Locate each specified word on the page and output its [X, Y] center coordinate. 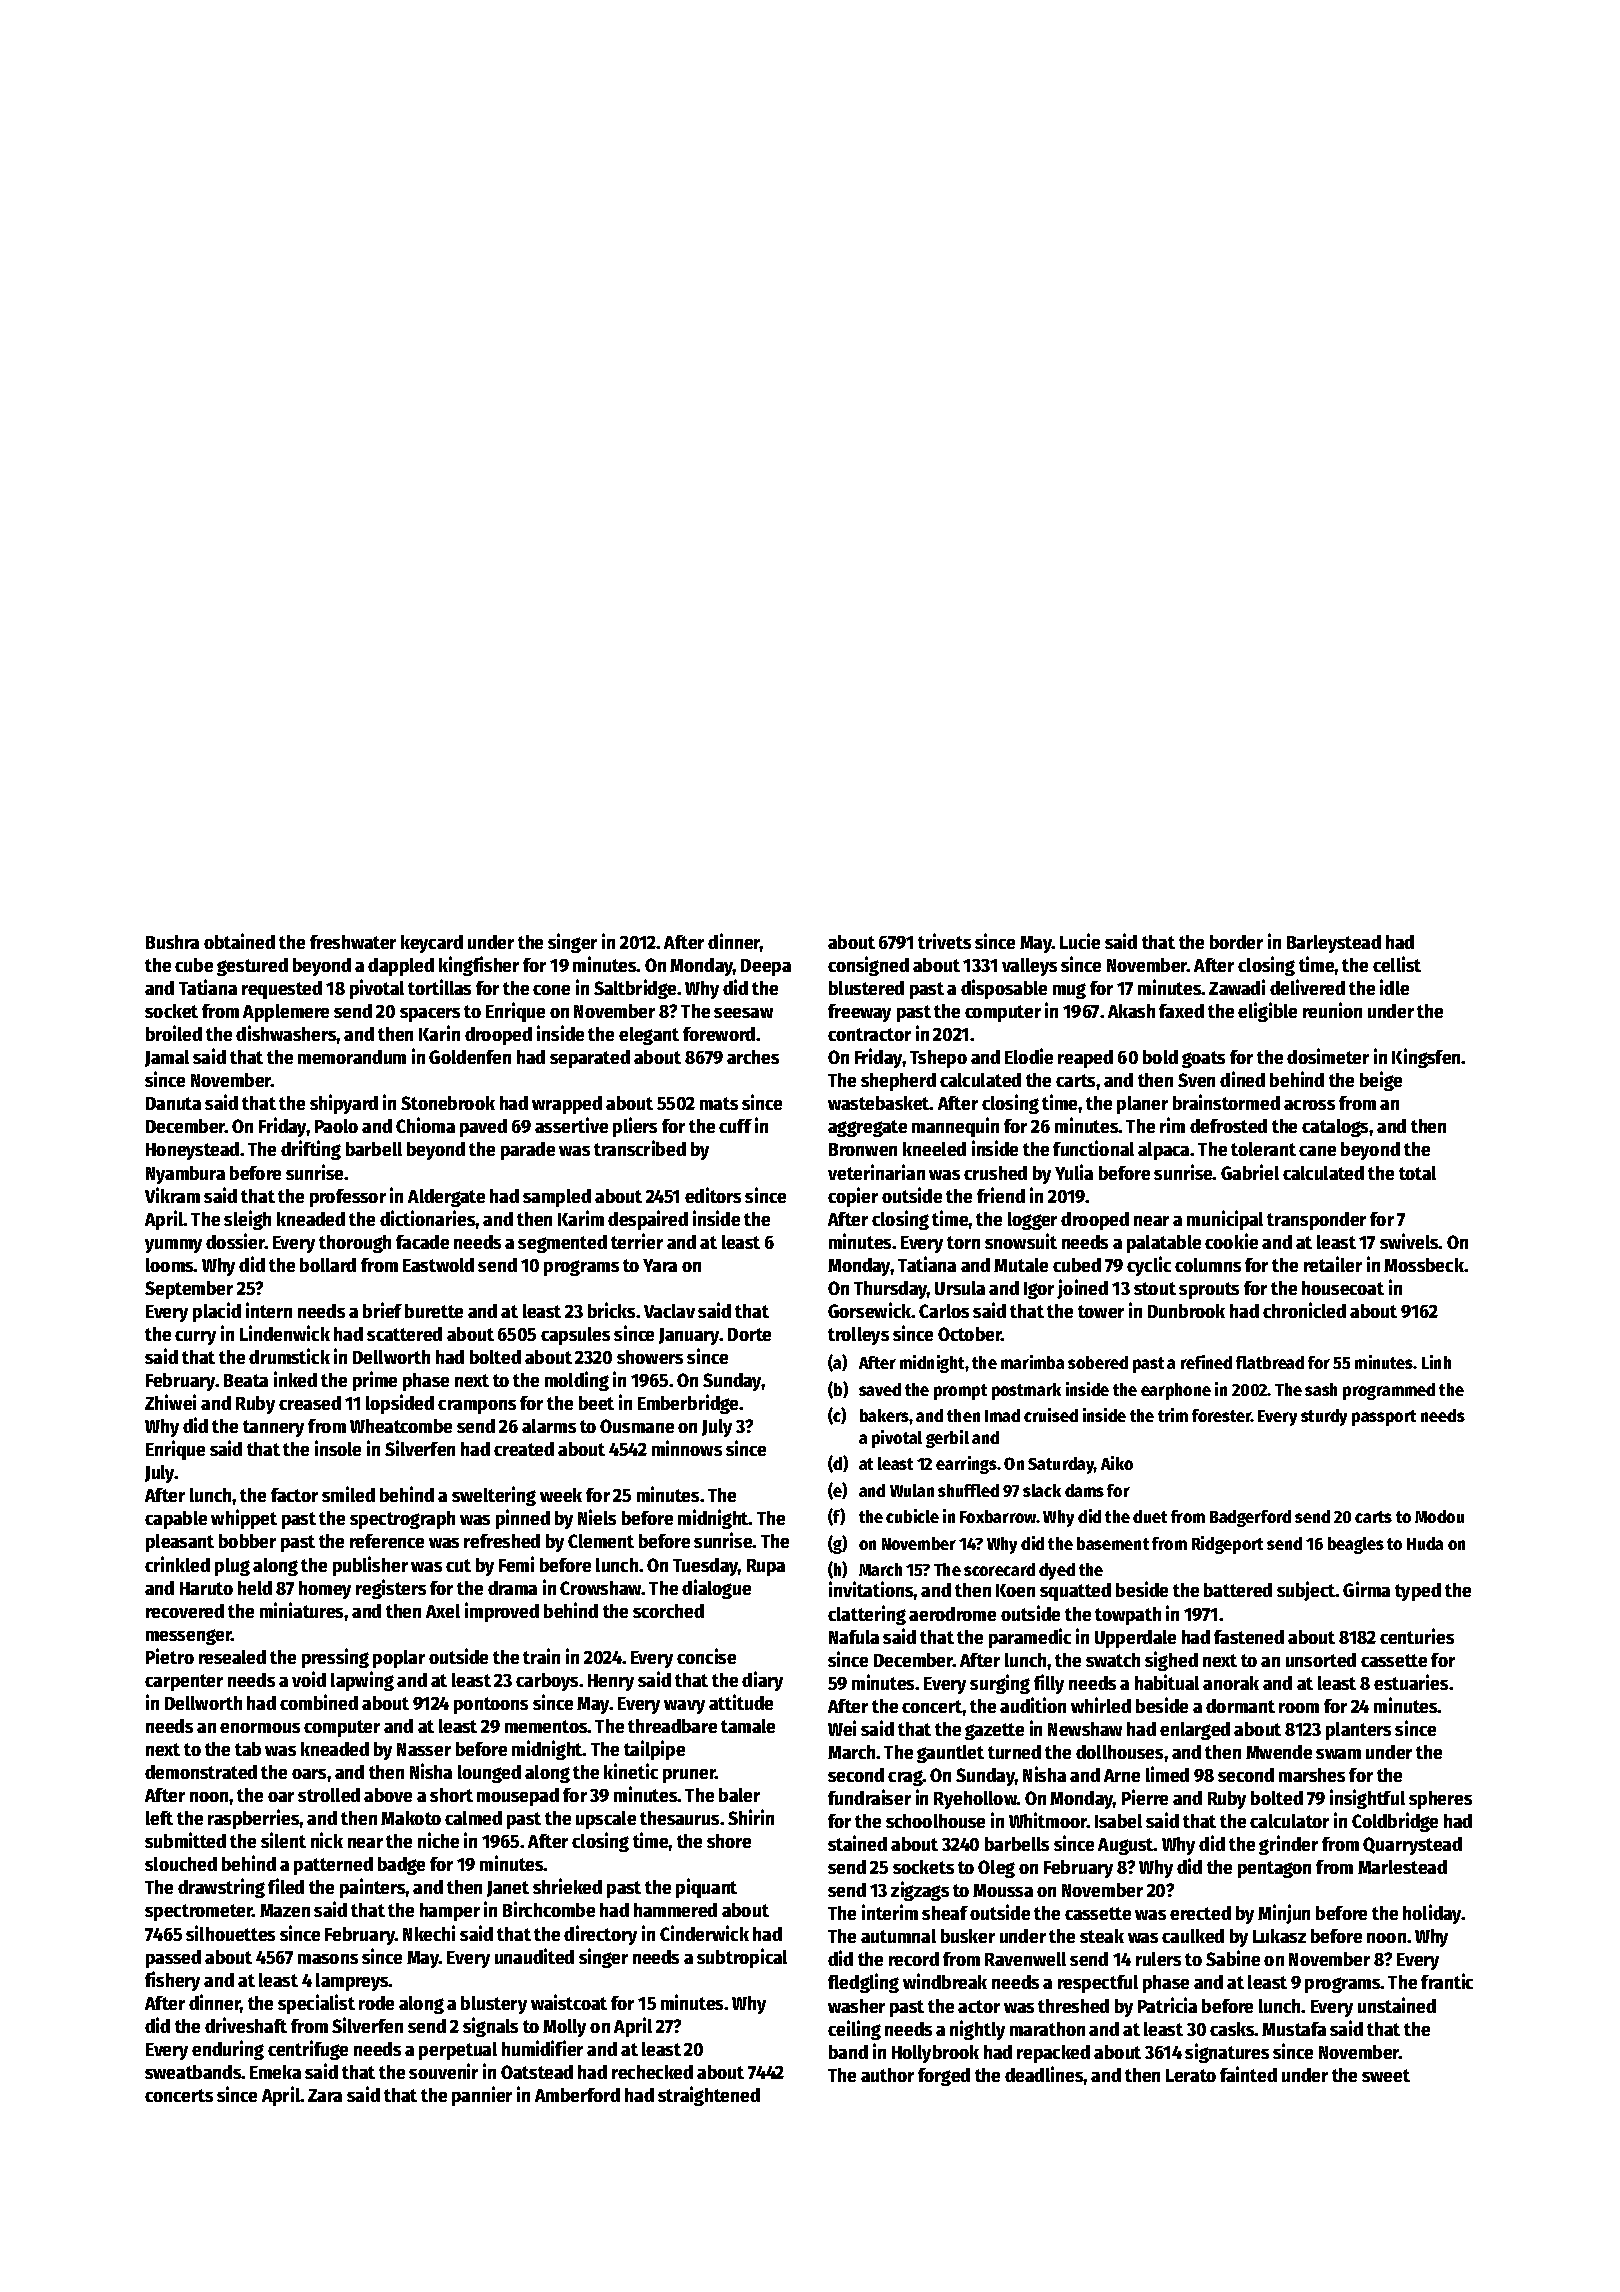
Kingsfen [1427, 1058]
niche [438, 1840]
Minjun [1284, 1914]
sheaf [945, 1913]
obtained [239, 941]
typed [1418, 1592]
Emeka [275, 2072]
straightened [709, 2096]
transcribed [640, 1148]
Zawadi [1237, 987]
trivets [944, 941]
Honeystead [192, 1151]
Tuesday [706, 1567]
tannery [273, 1428]
